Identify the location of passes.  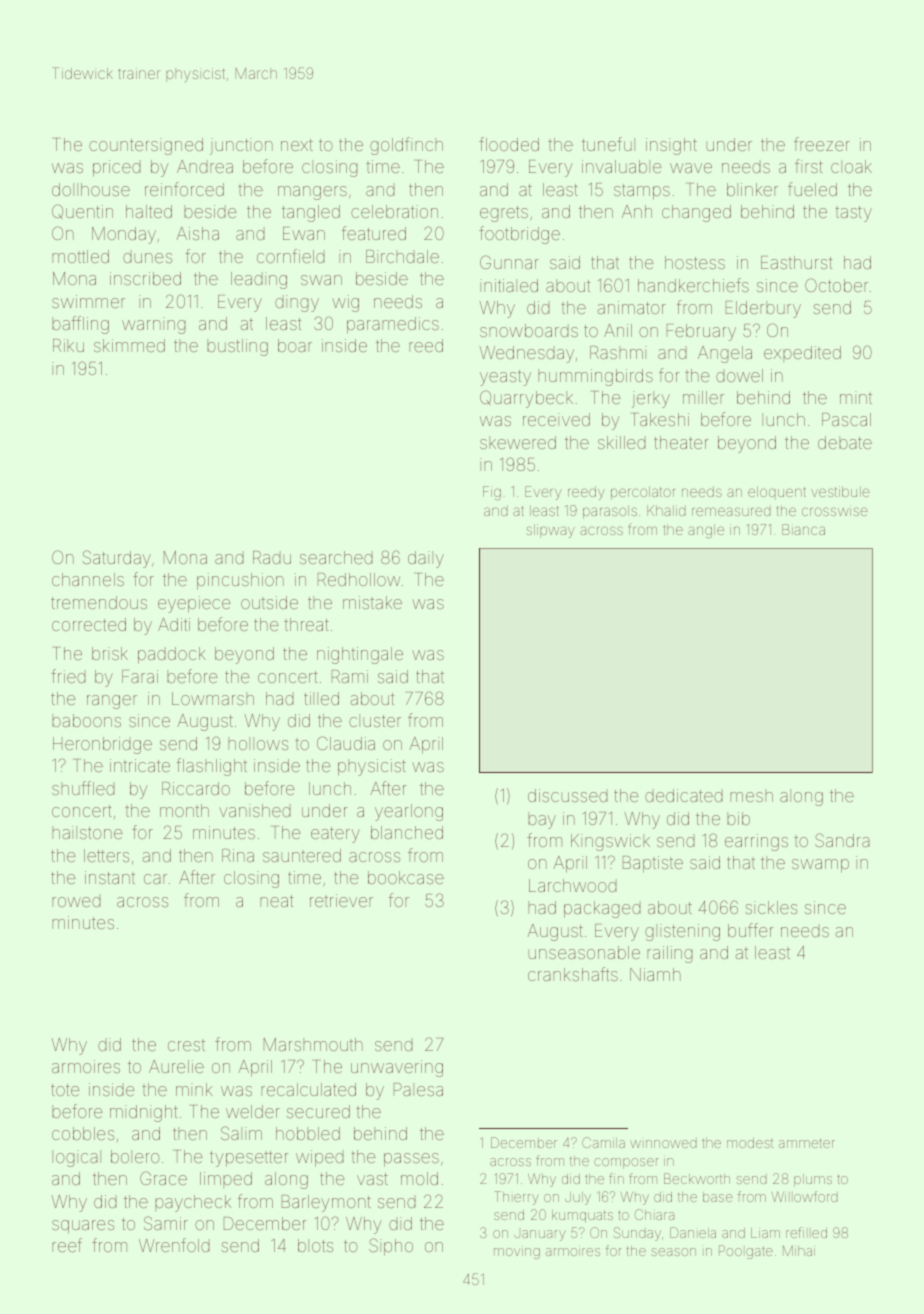
(411, 1160).
